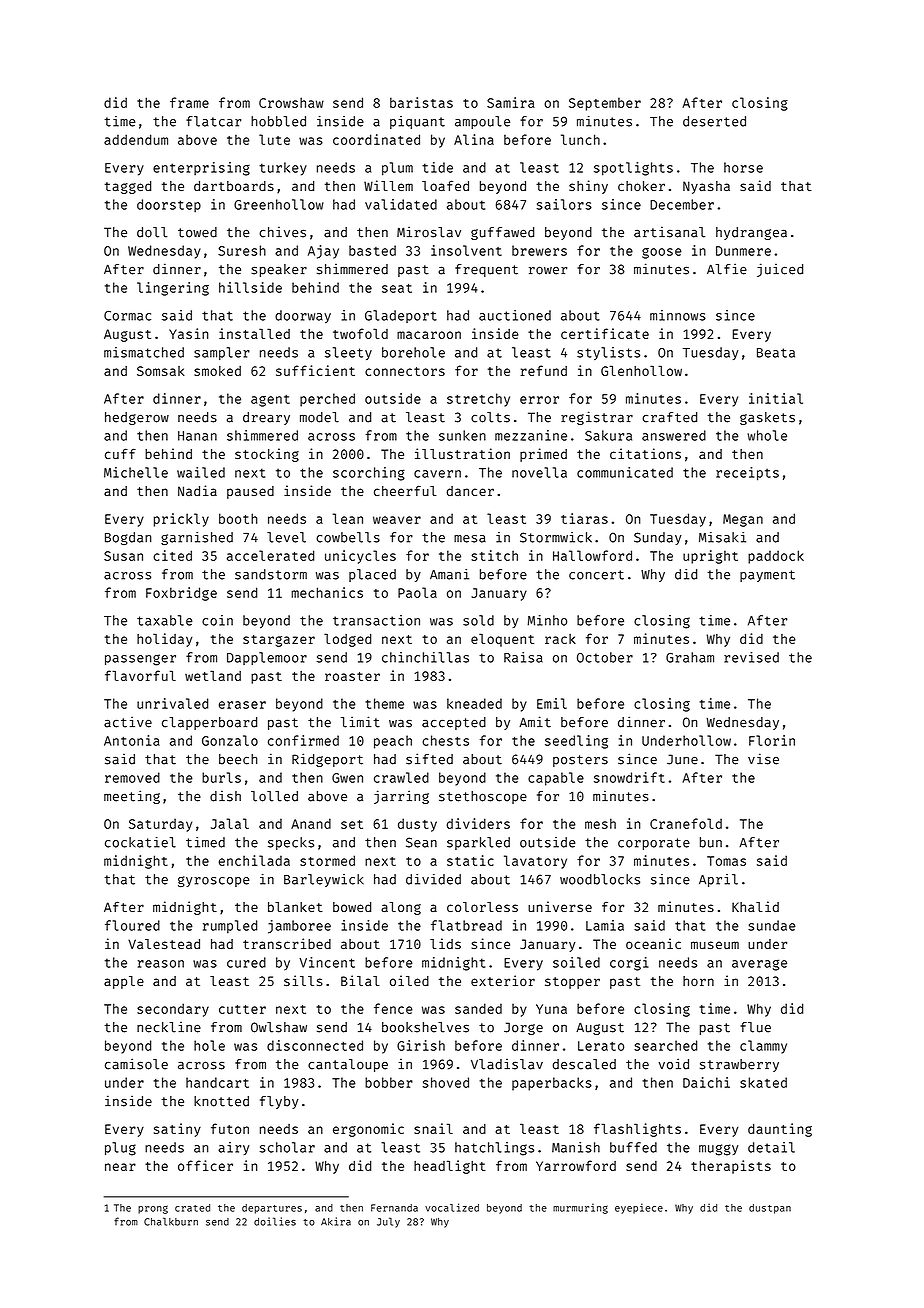 This screenshot has width=924, height=1308. I want to click on Alina, so click(474, 139).
